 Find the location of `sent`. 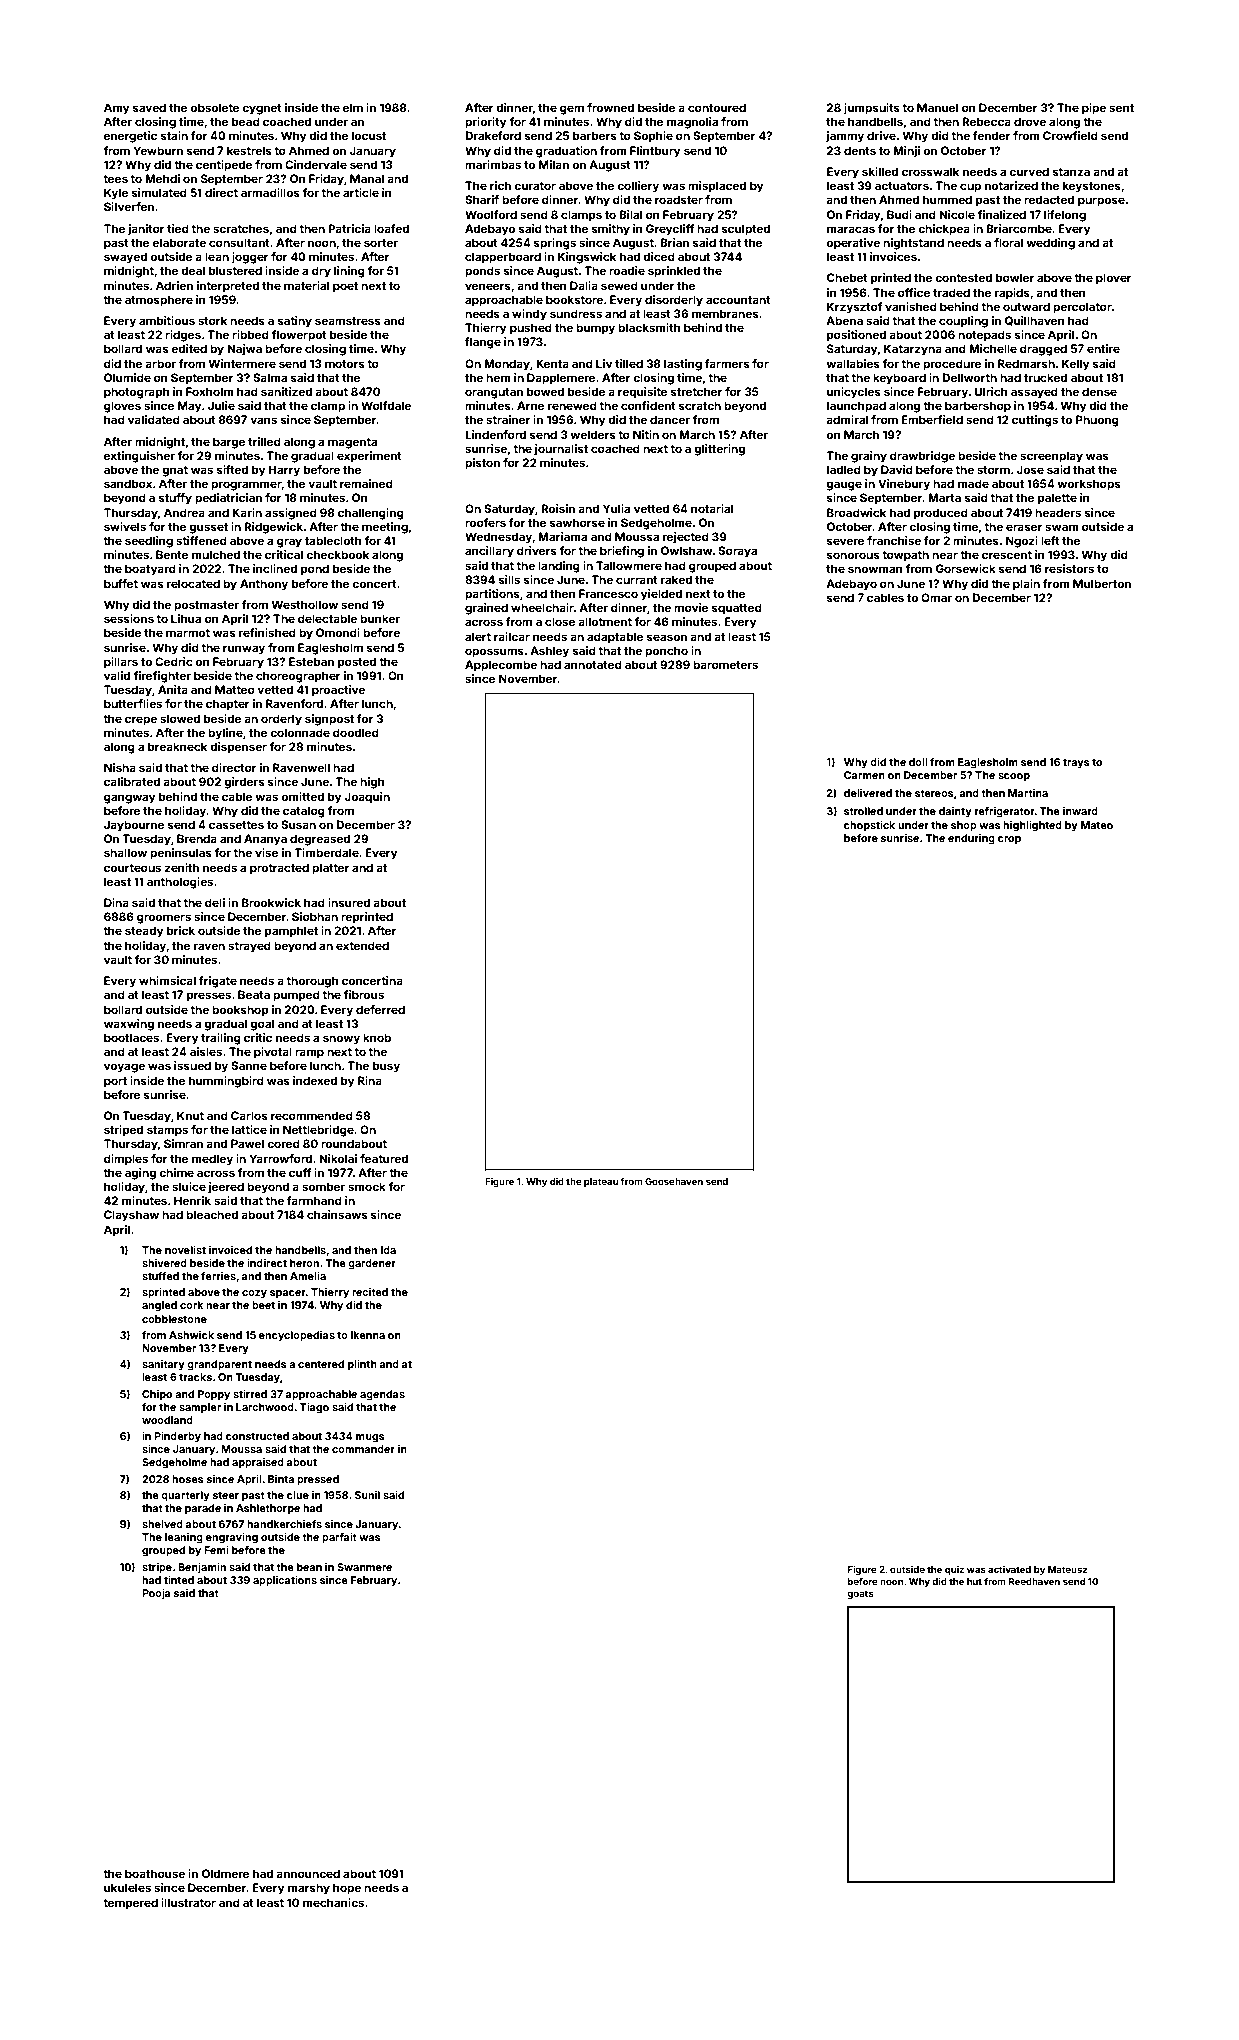

sent is located at coordinates (1121, 108).
